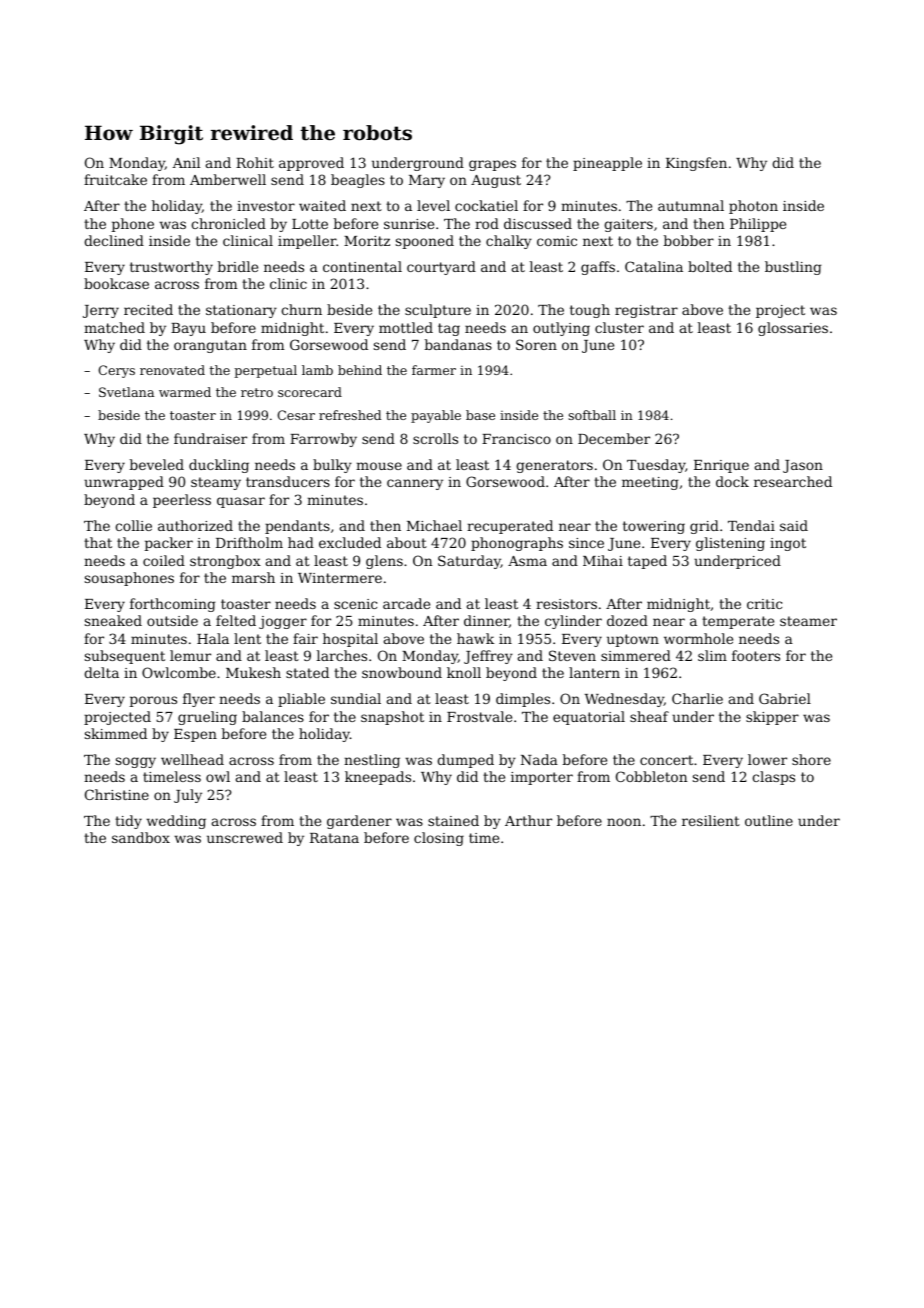 The height and width of the screenshot is (1308, 924). What do you see at coordinates (438, 311) in the screenshot?
I see `sculpture` at bounding box center [438, 311].
